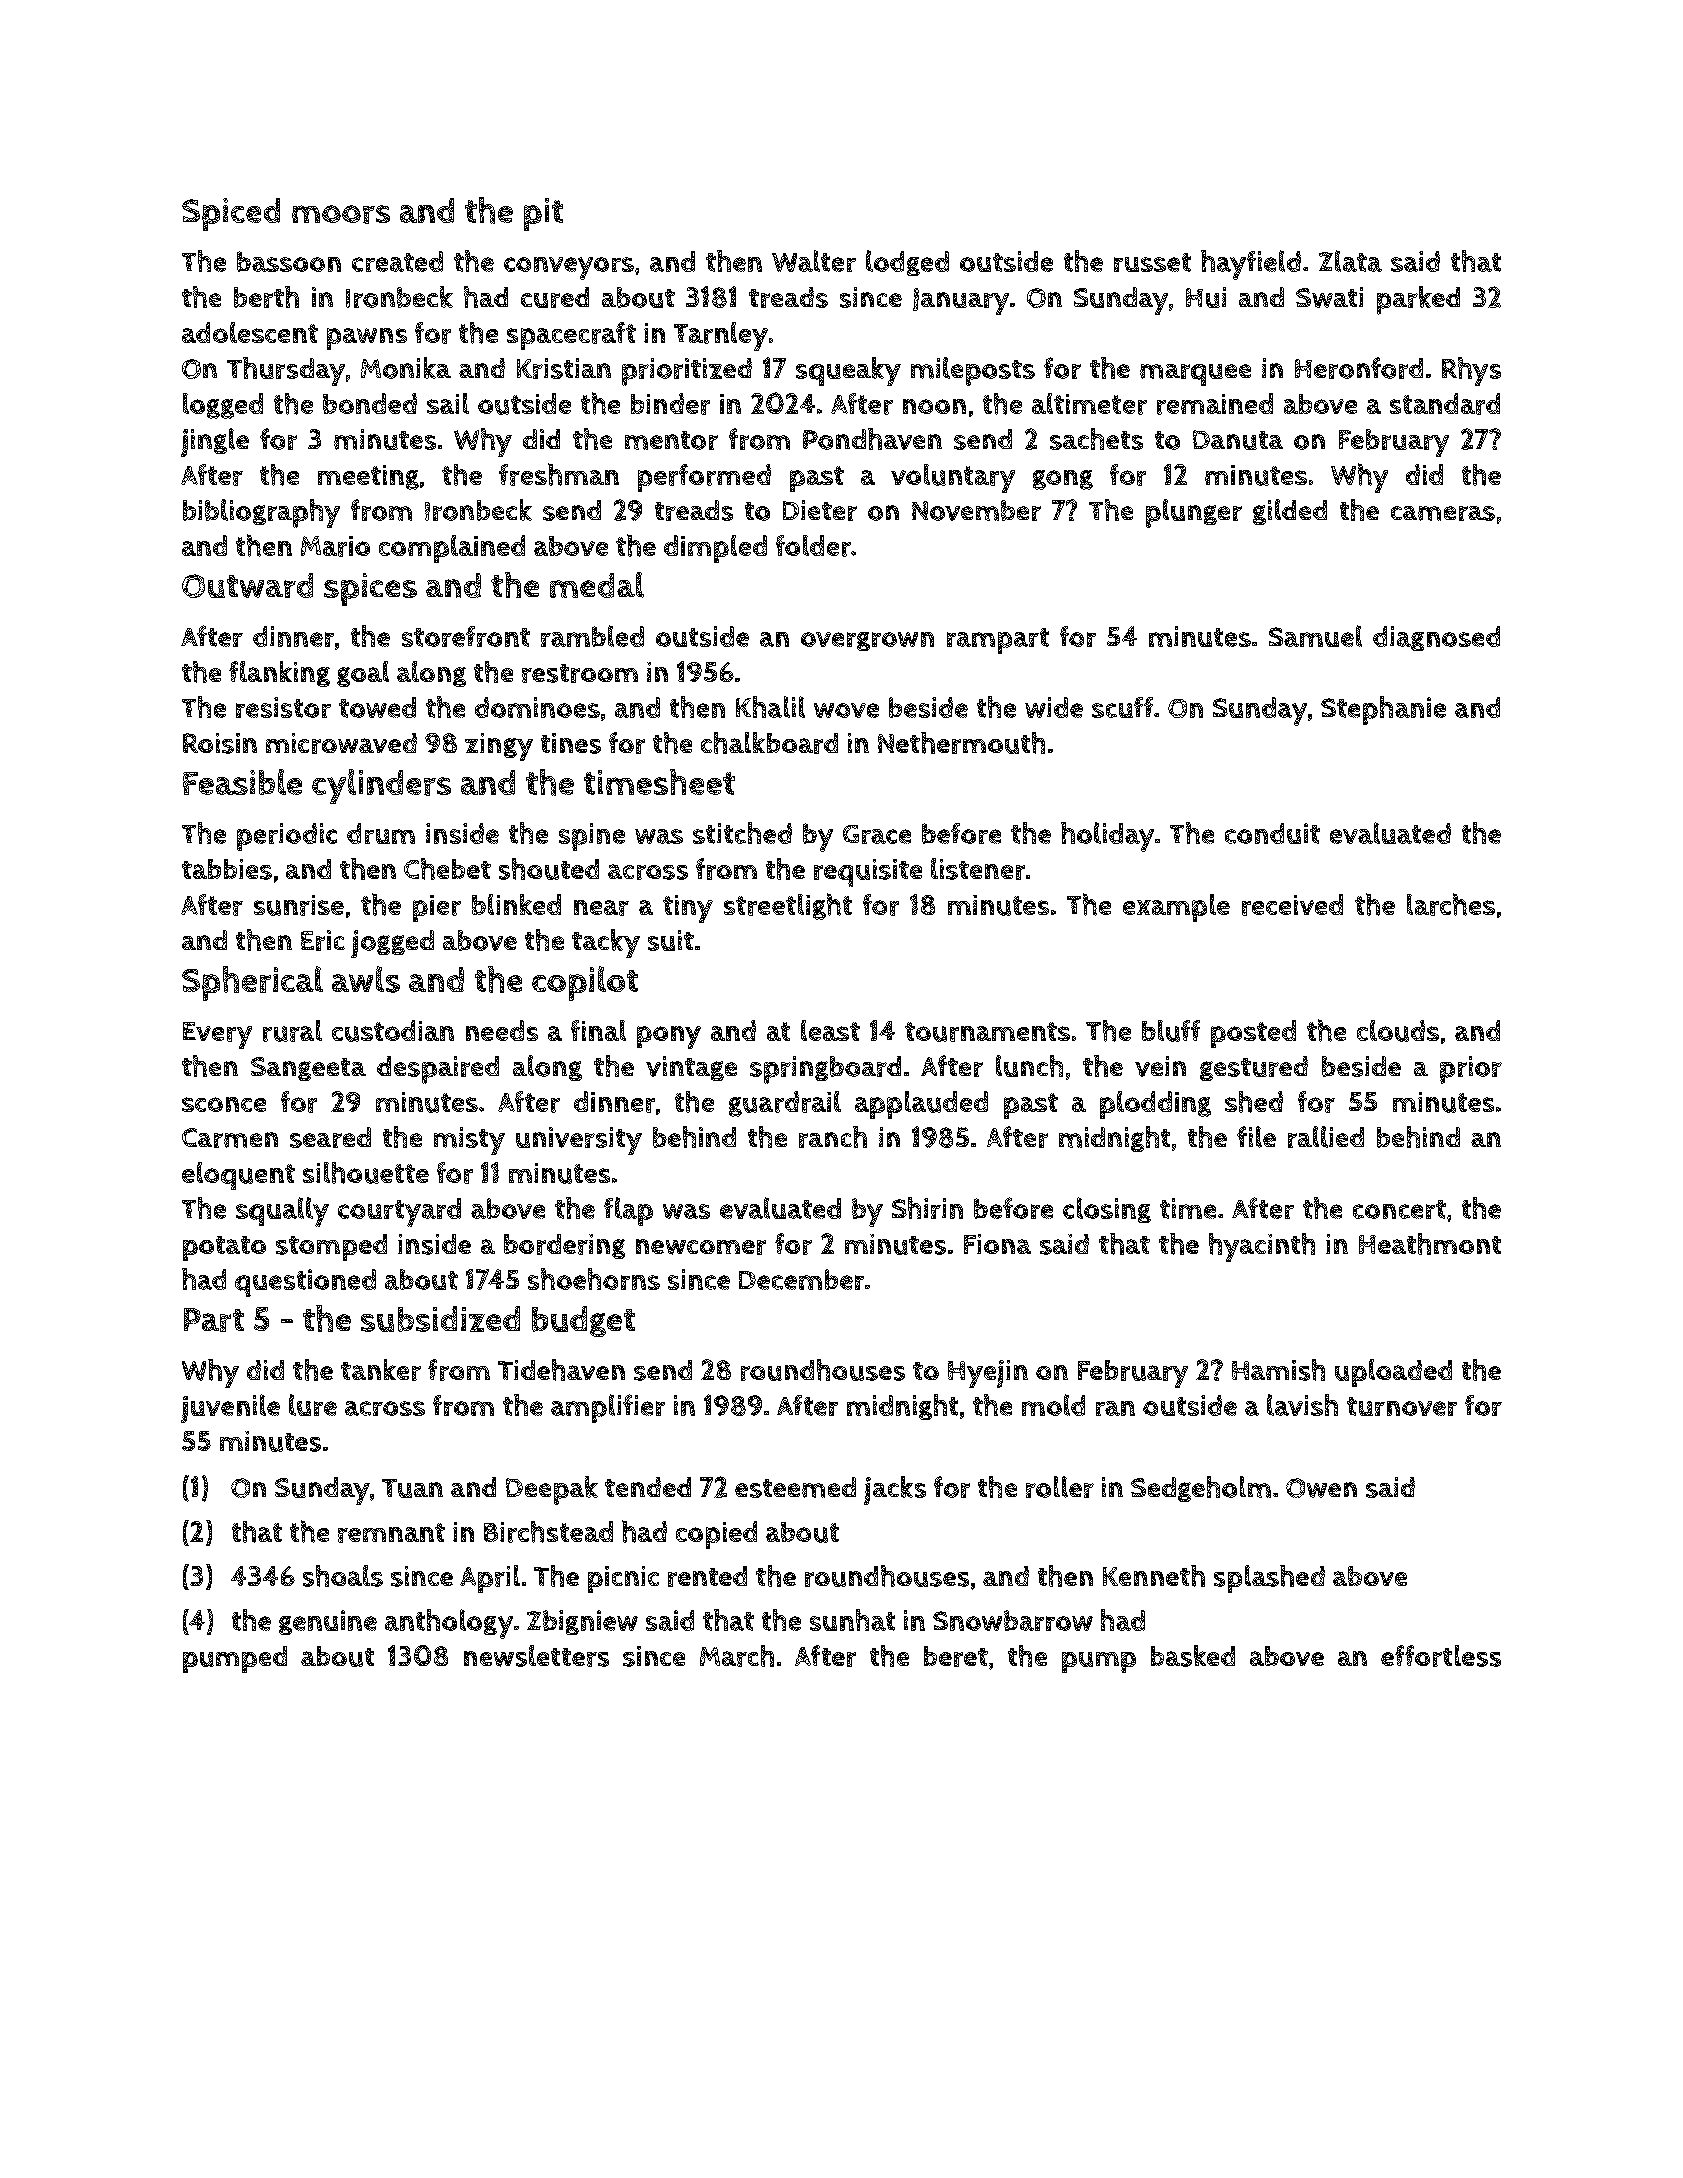 This image has height=2178, width=1683. Describe the element at coordinates (393, 1031) in the image. I see `custodian` at that location.
